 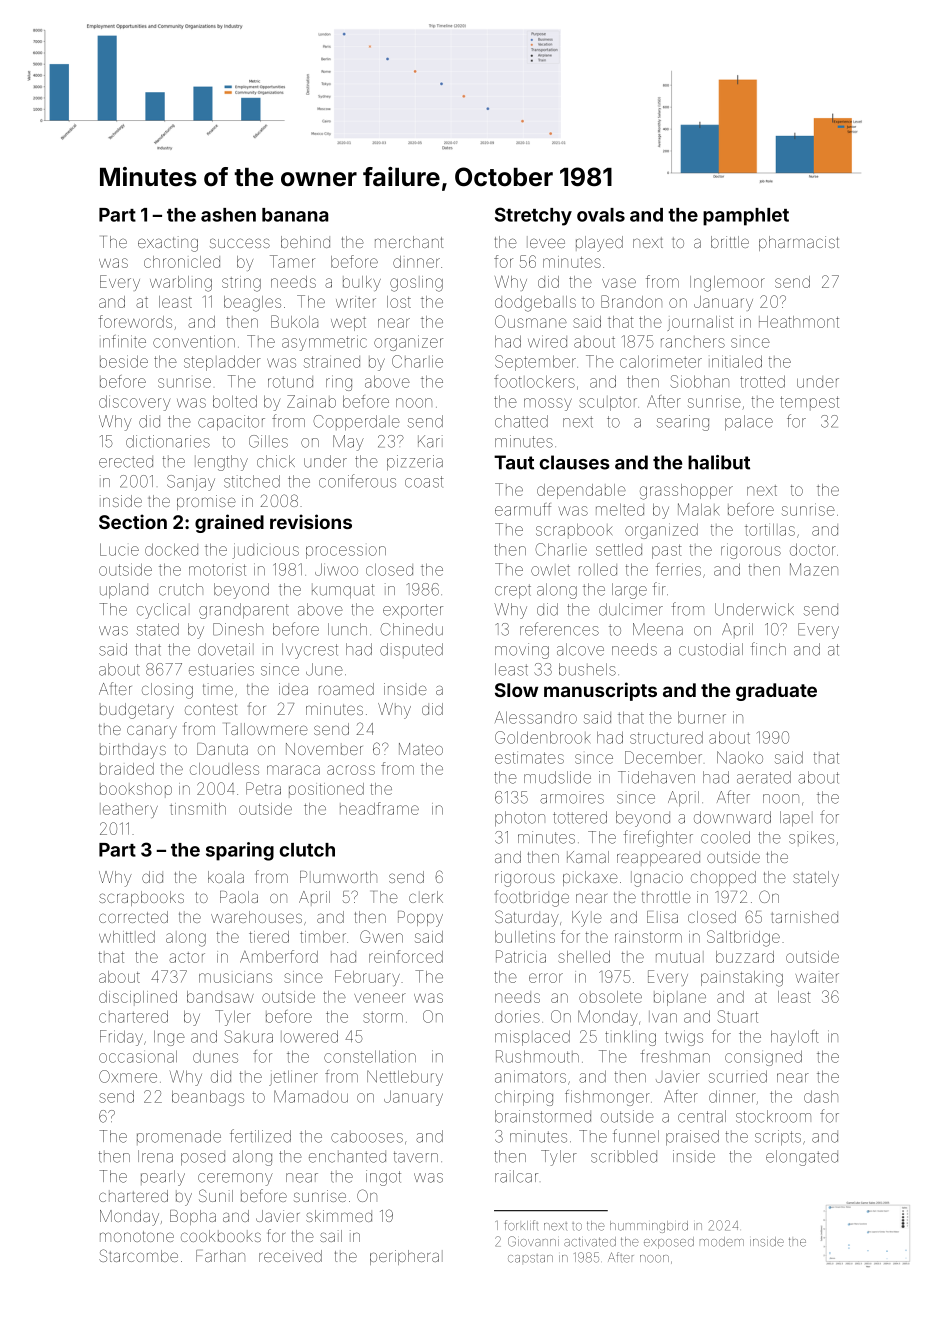 I want to click on monotone, so click(x=137, y=1236).
